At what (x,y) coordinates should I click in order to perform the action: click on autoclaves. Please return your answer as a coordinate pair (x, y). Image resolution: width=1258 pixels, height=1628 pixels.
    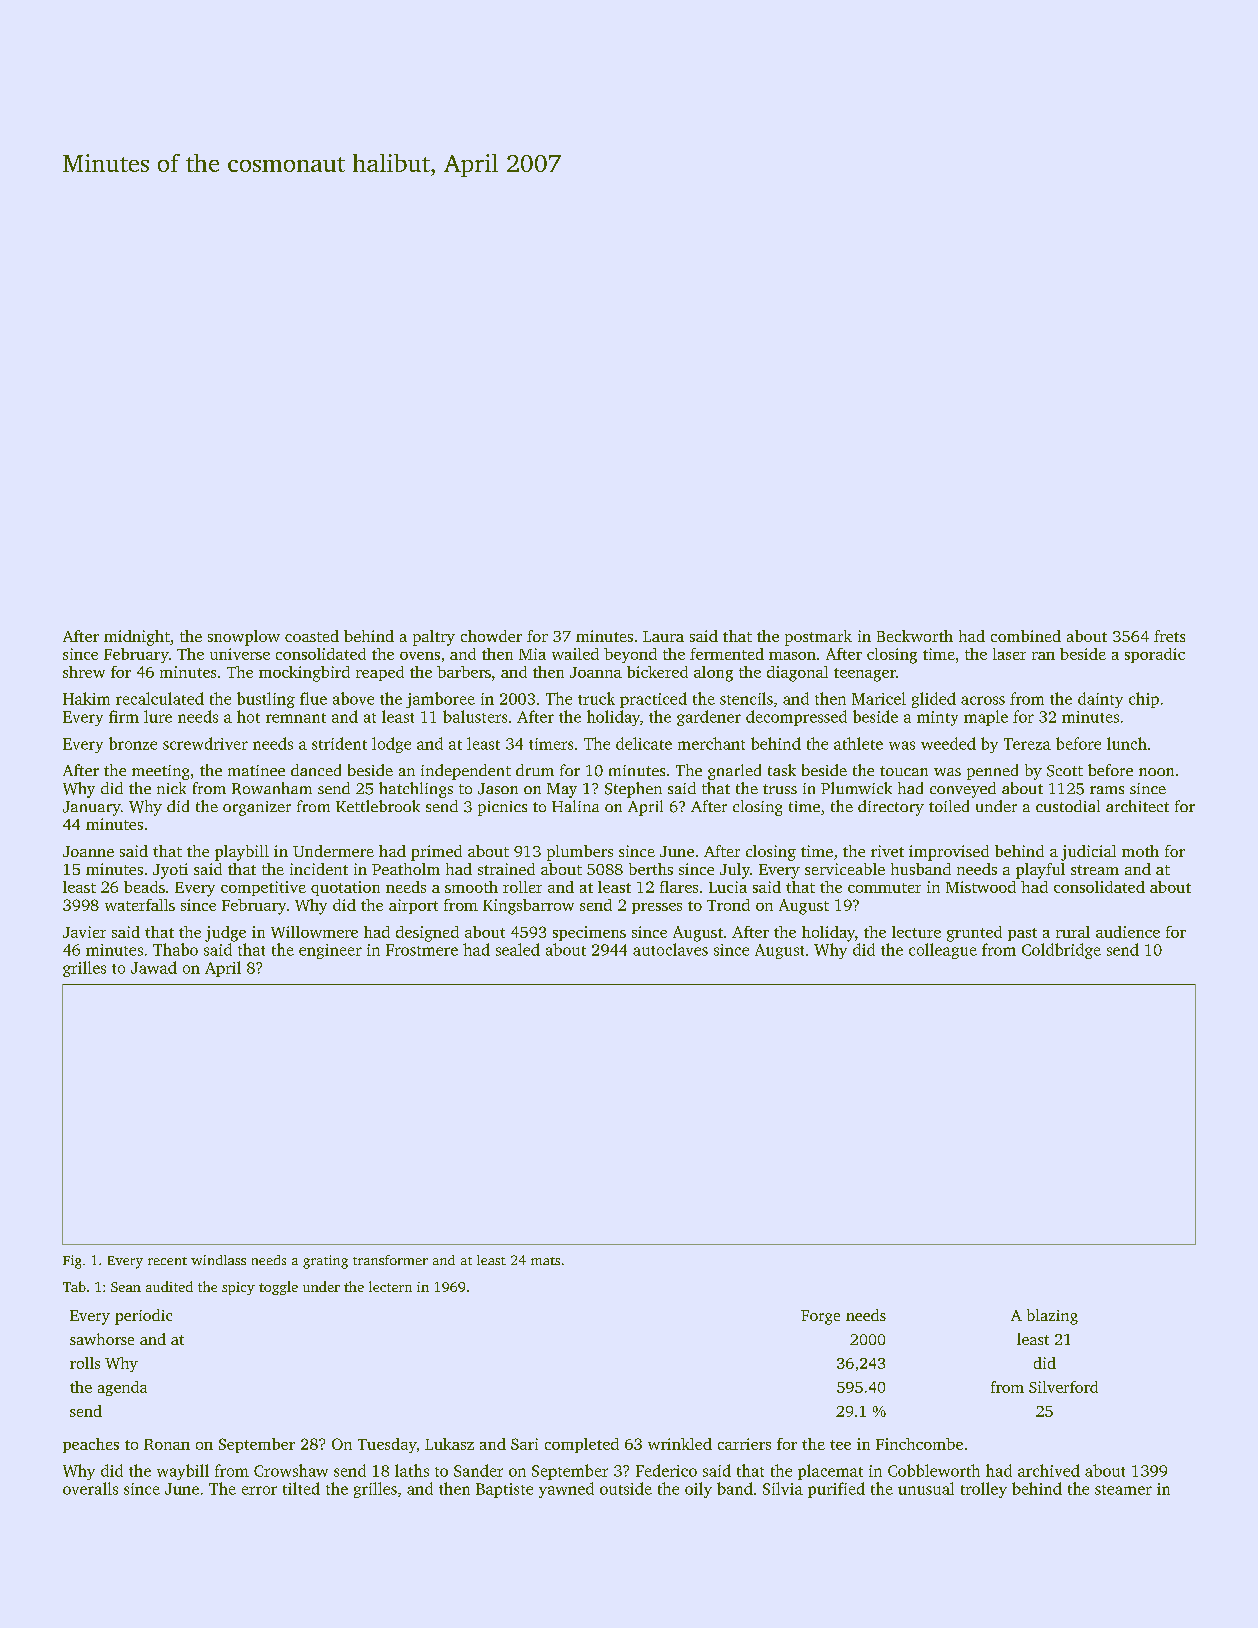
    Looking at the image, I should click on (670, 949).
